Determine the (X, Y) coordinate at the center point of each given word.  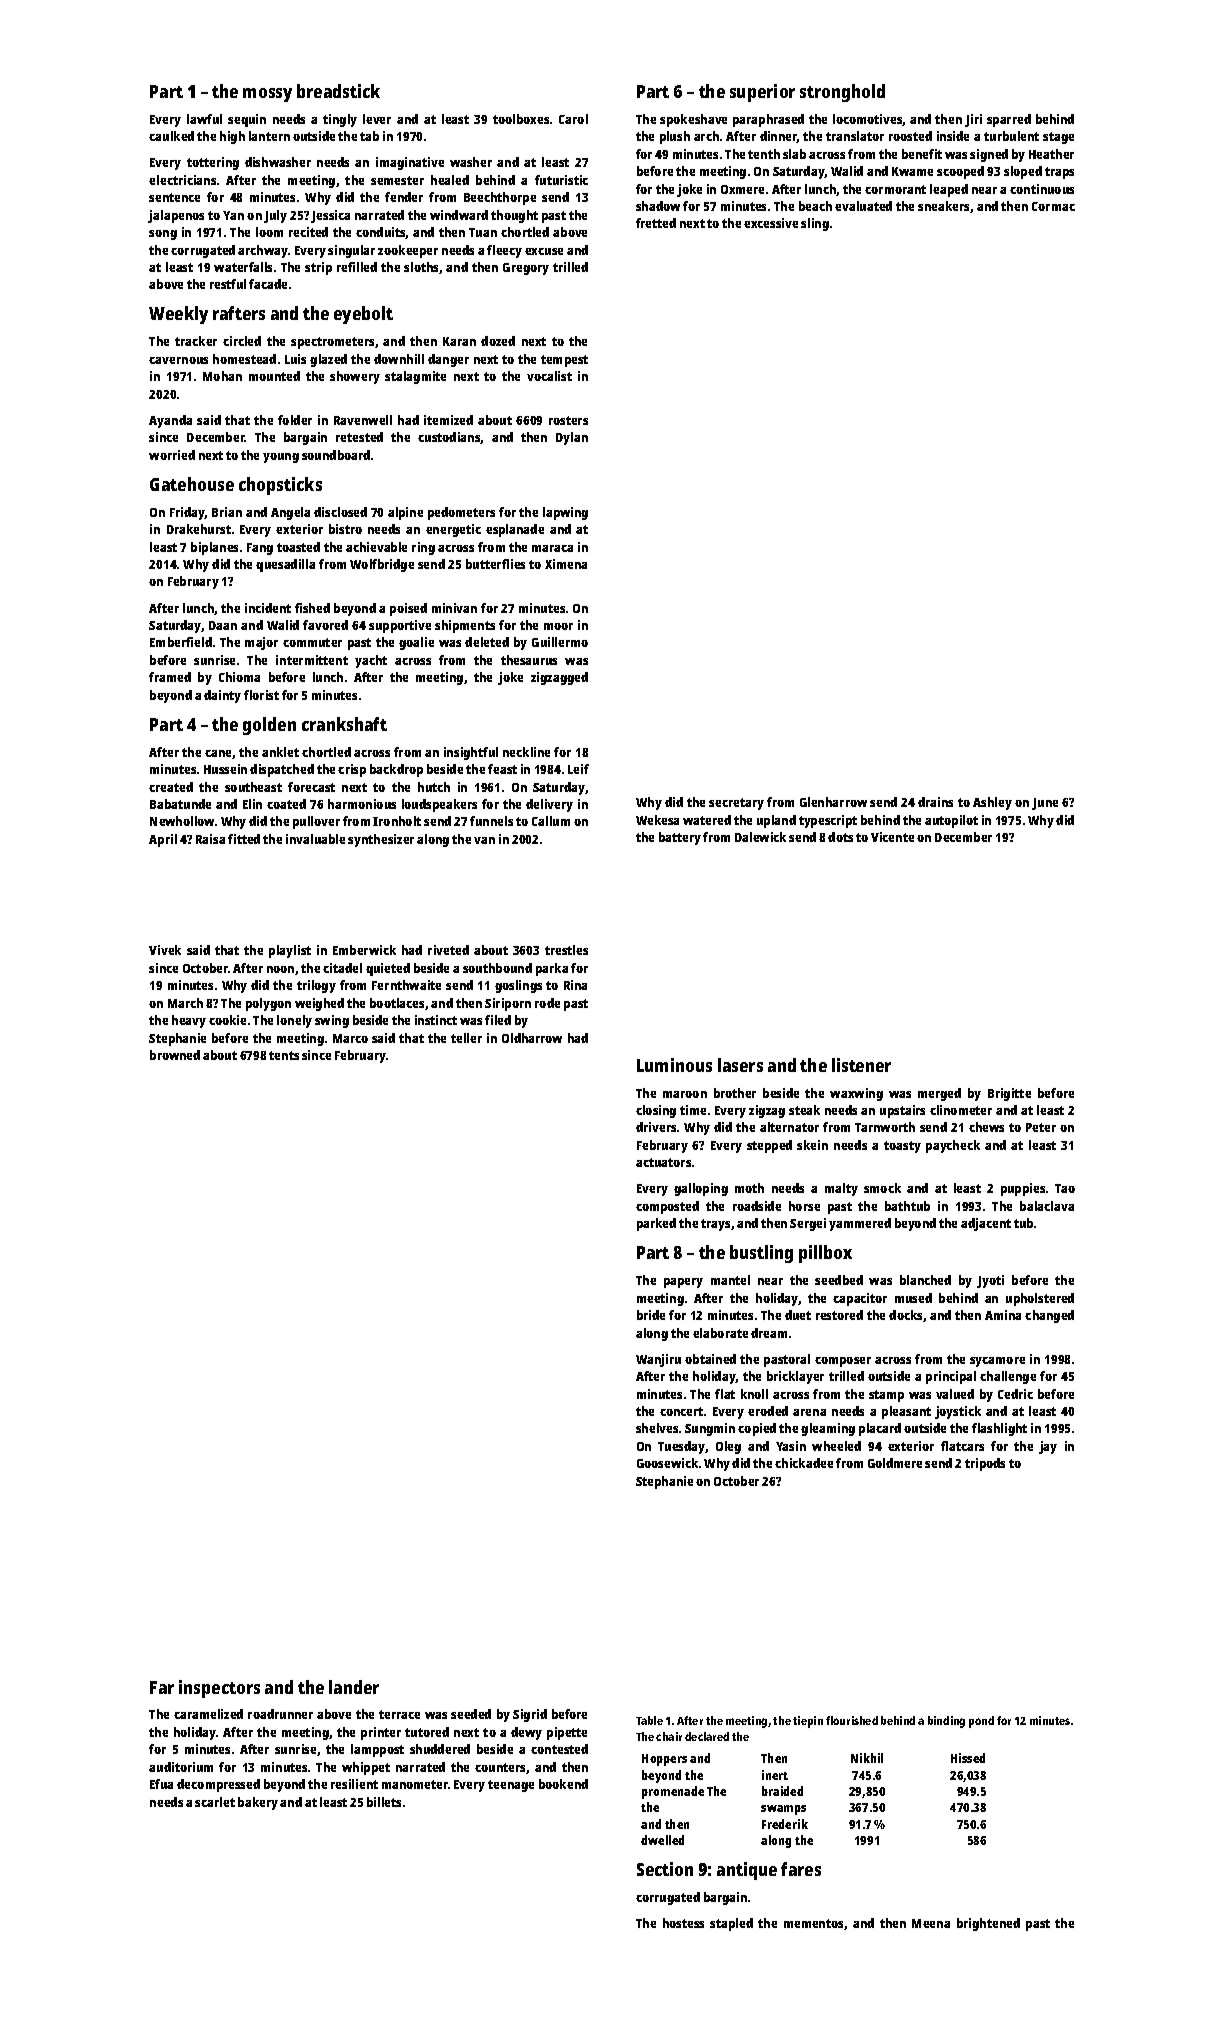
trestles (566, 950)
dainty (222, 696)
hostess (683, 1923)
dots (840, 837)
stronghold (842, 93)
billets (384, 1802)
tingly (340, 120)
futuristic (561, 180)
